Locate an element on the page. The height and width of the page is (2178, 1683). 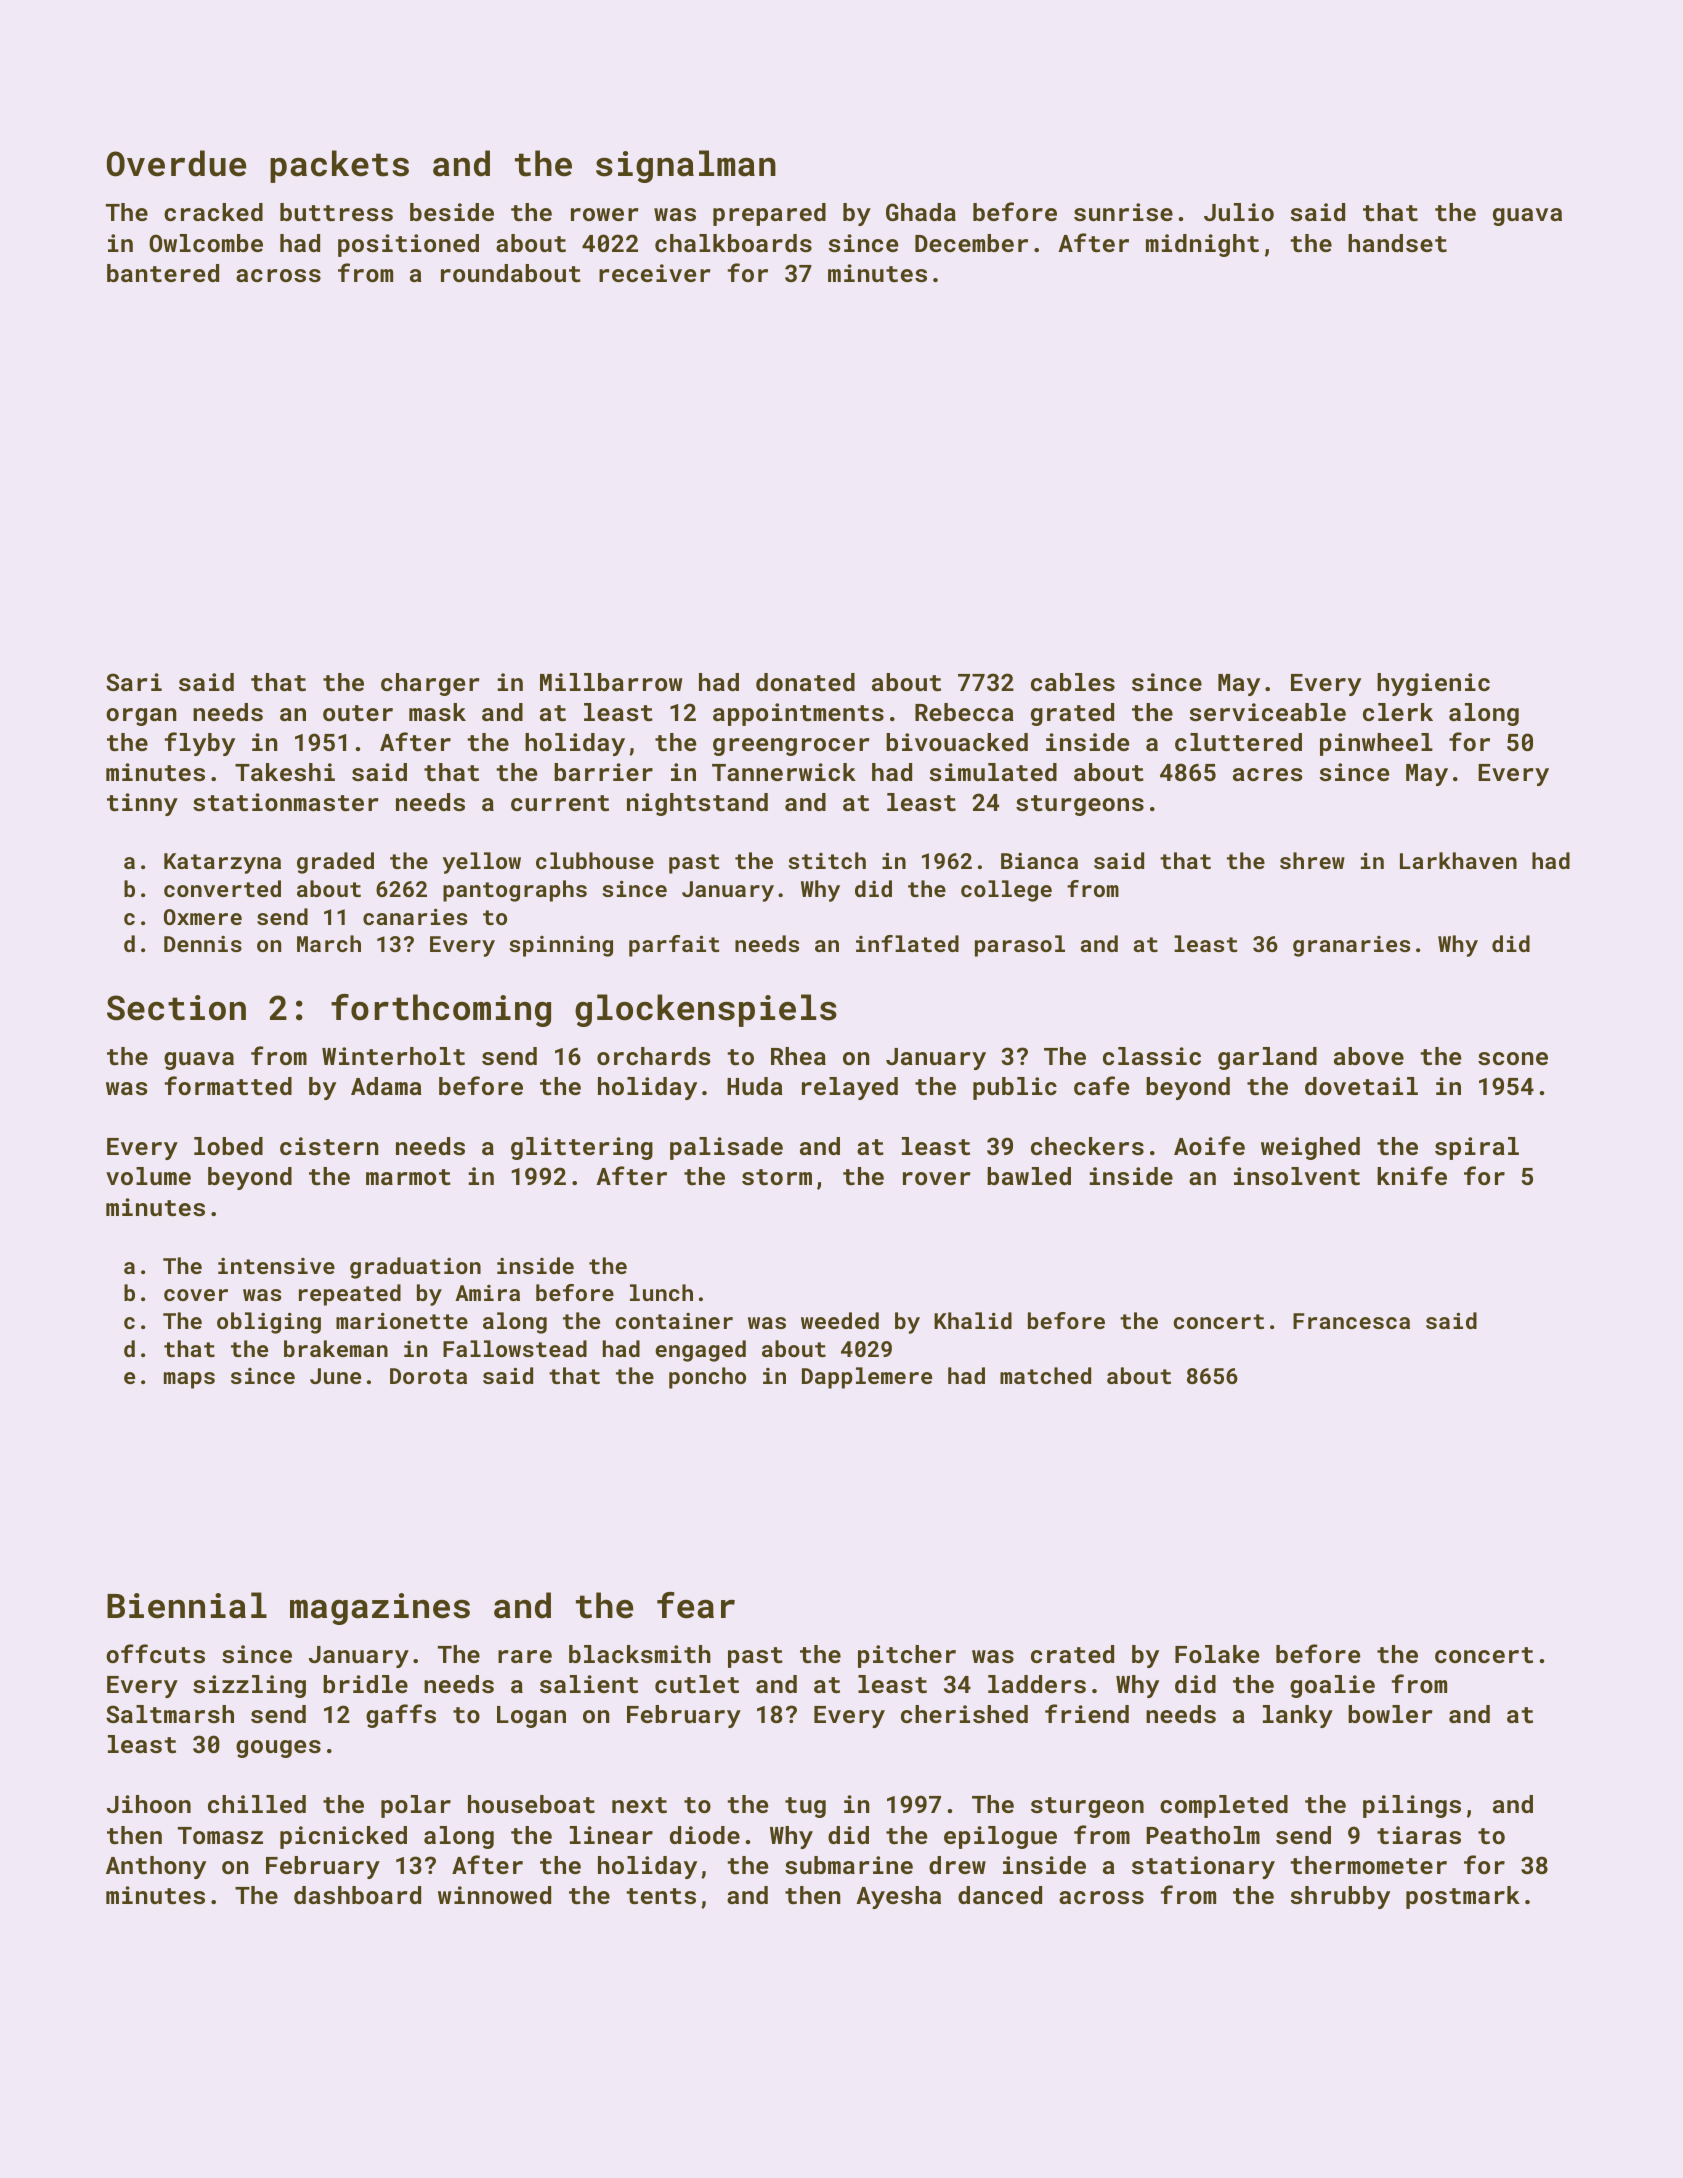
sunrise is located at coordinates (1123, 212).
